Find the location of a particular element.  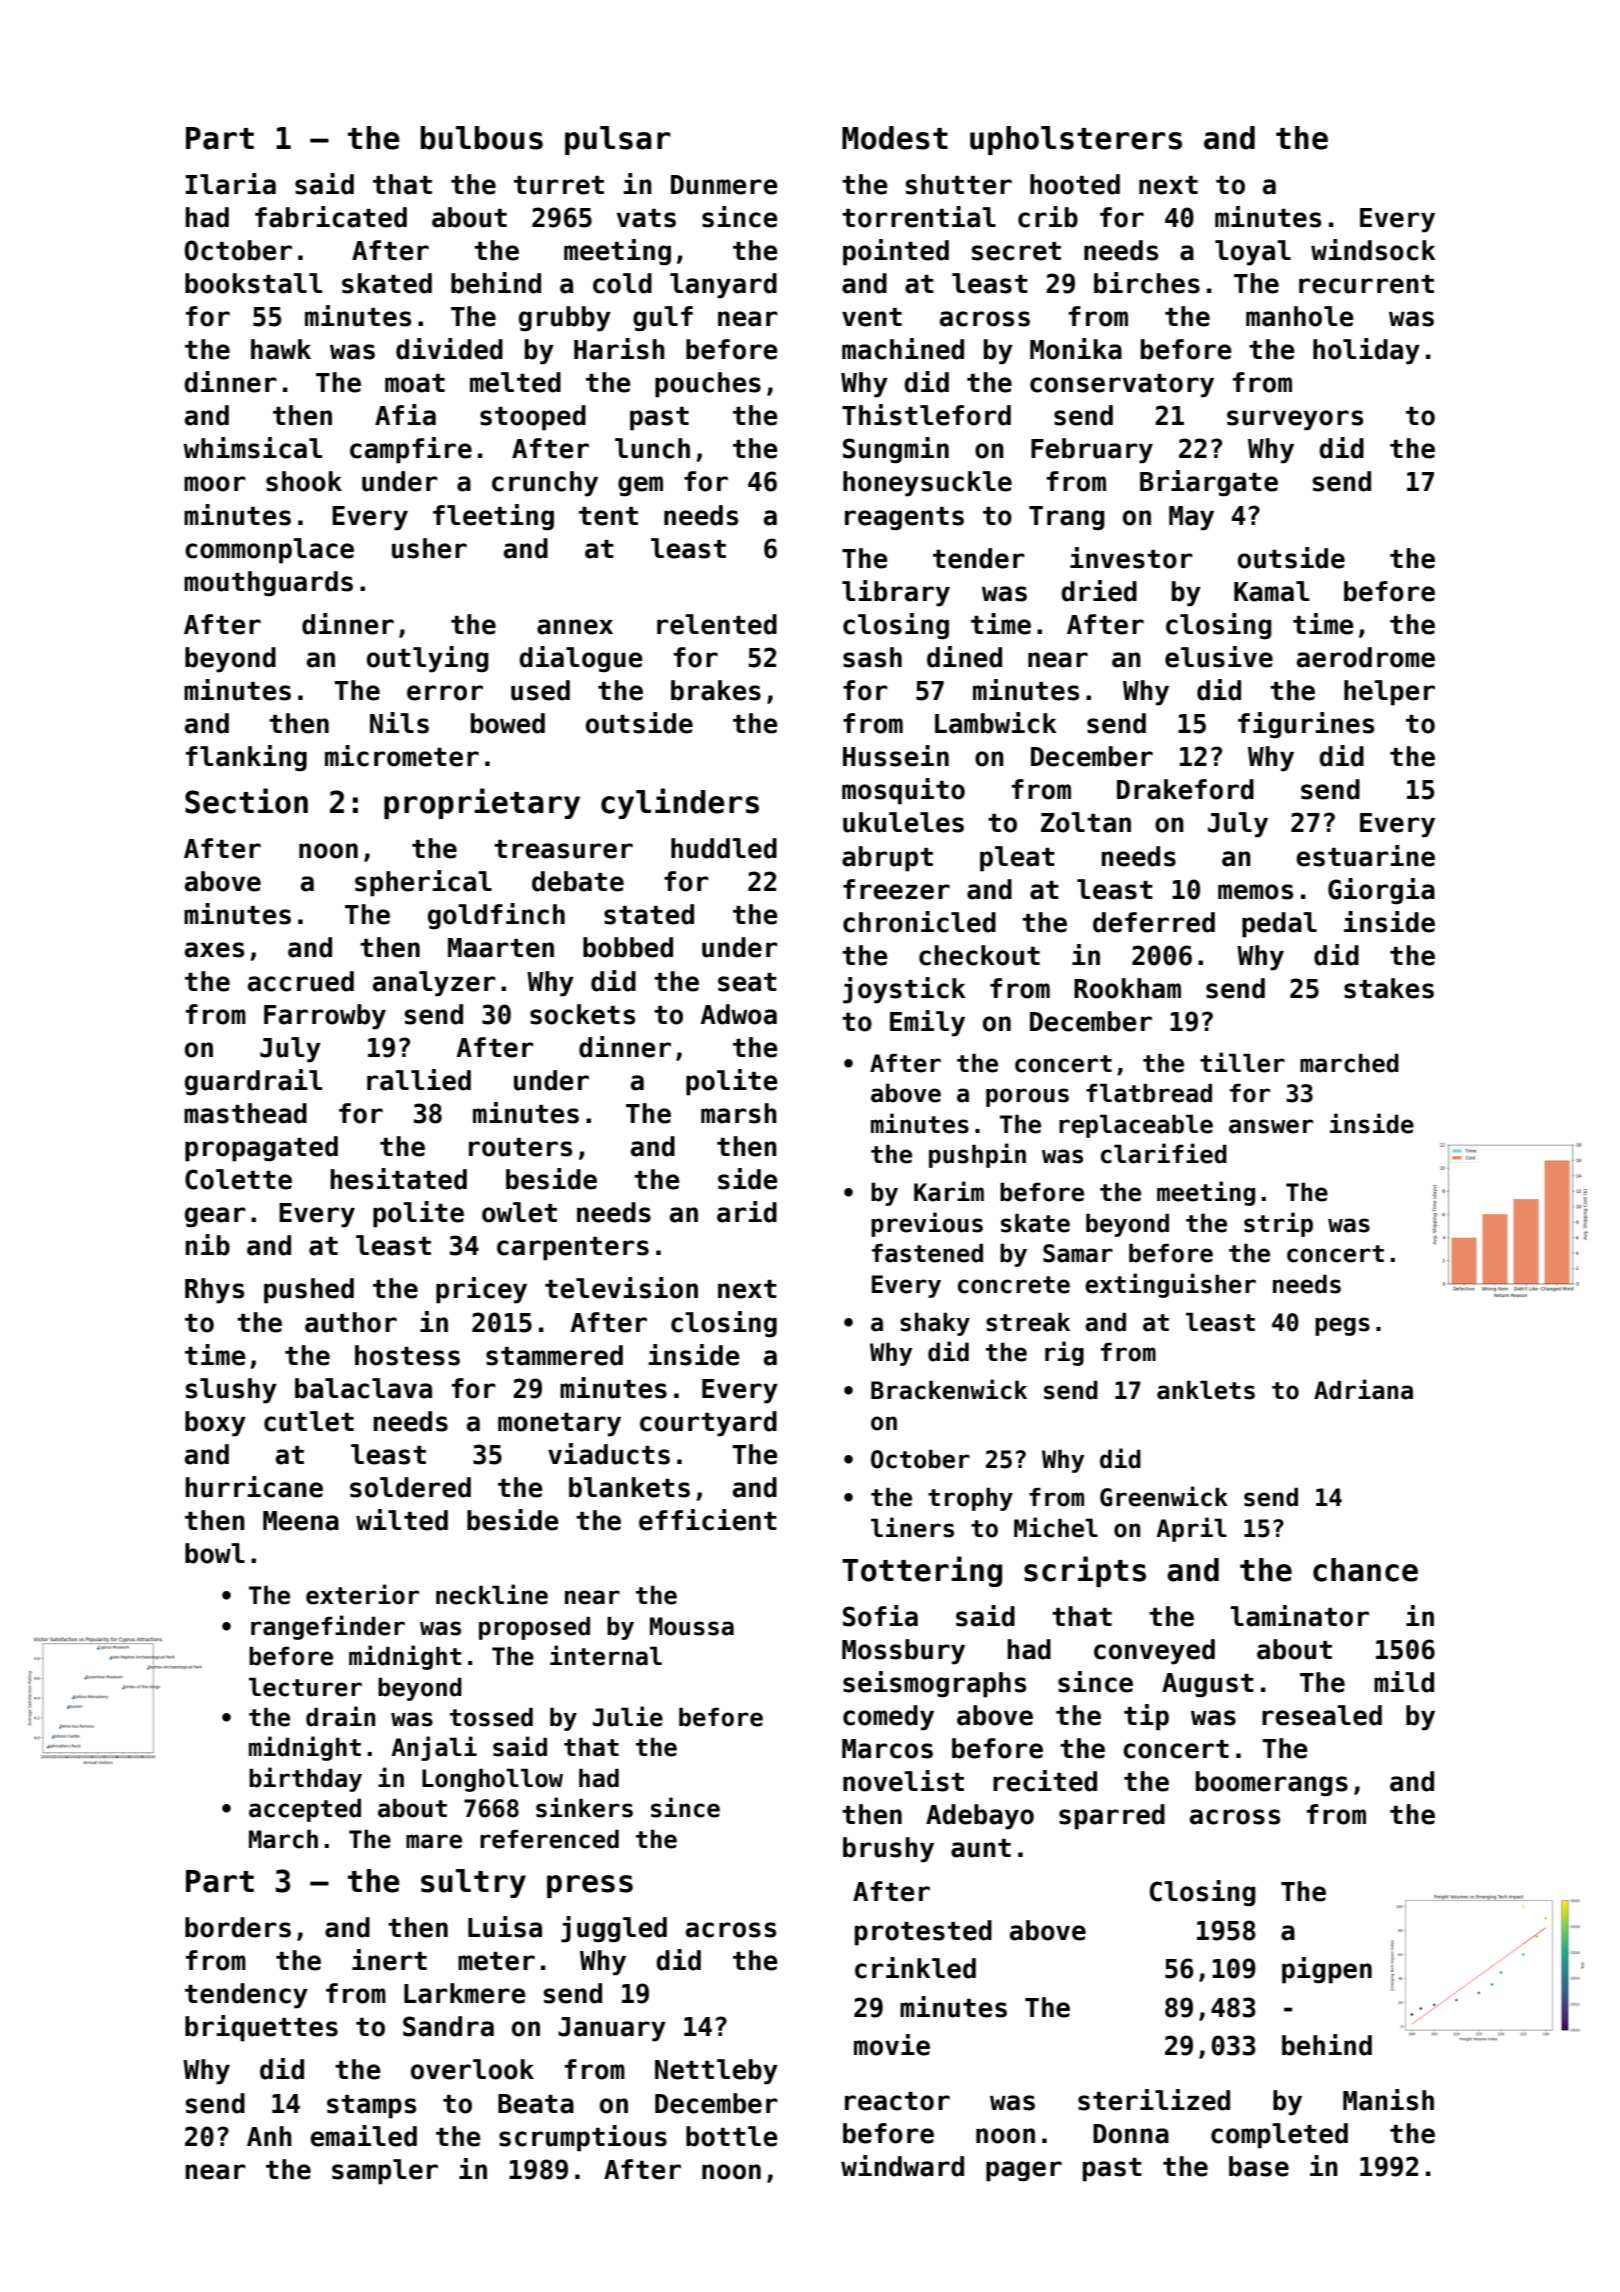

pegs is located at coordinates (1342, 1326).
